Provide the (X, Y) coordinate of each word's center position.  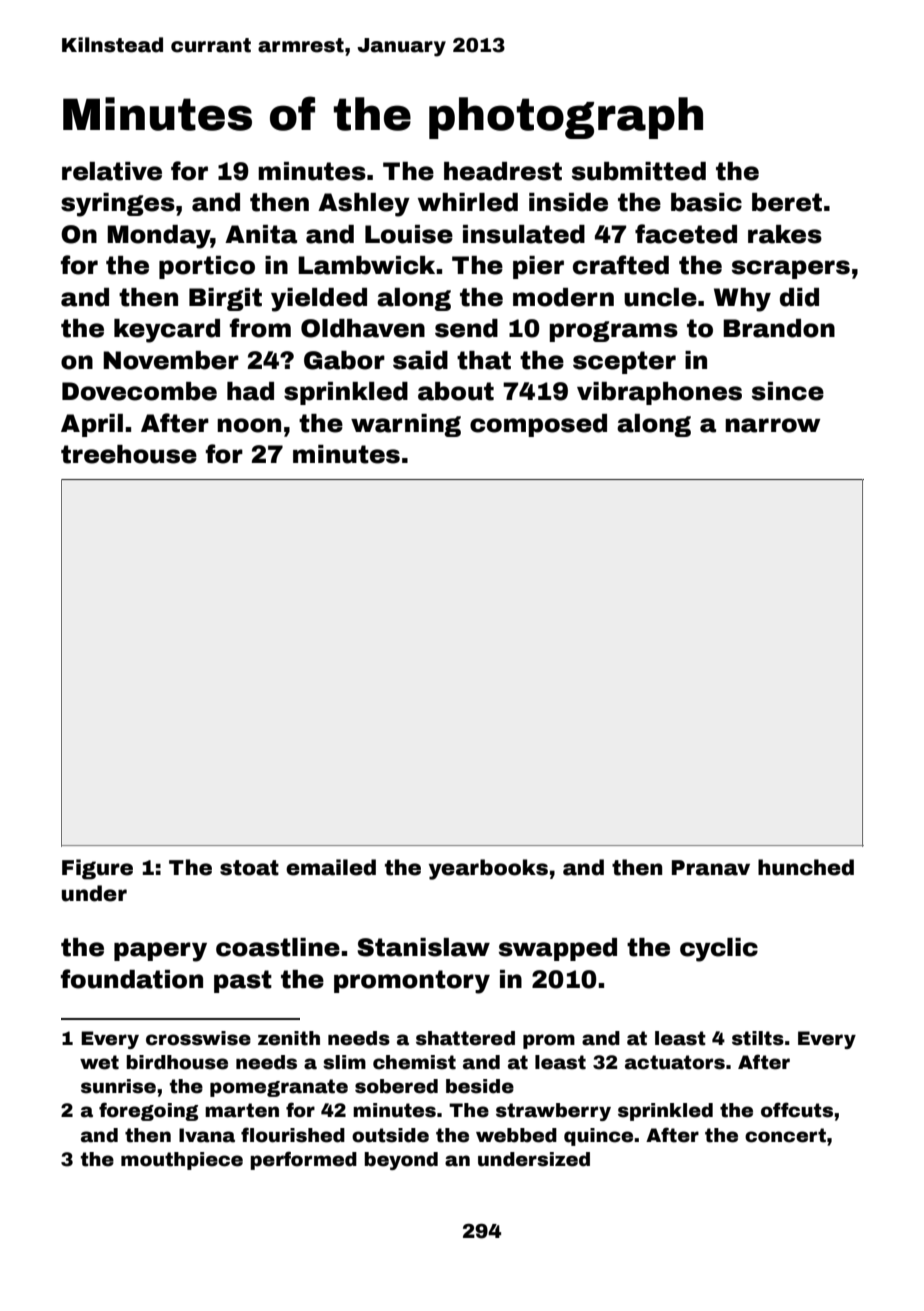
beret (787, 202)
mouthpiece (182, 1161)
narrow (773, 425)
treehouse (129, 454)
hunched (806, 867)
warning (406, 425)
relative (112, 171)
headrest (503, 171)
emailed (331, 867)
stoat (249, 868)
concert (785, 1135)
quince (598, 1137)
